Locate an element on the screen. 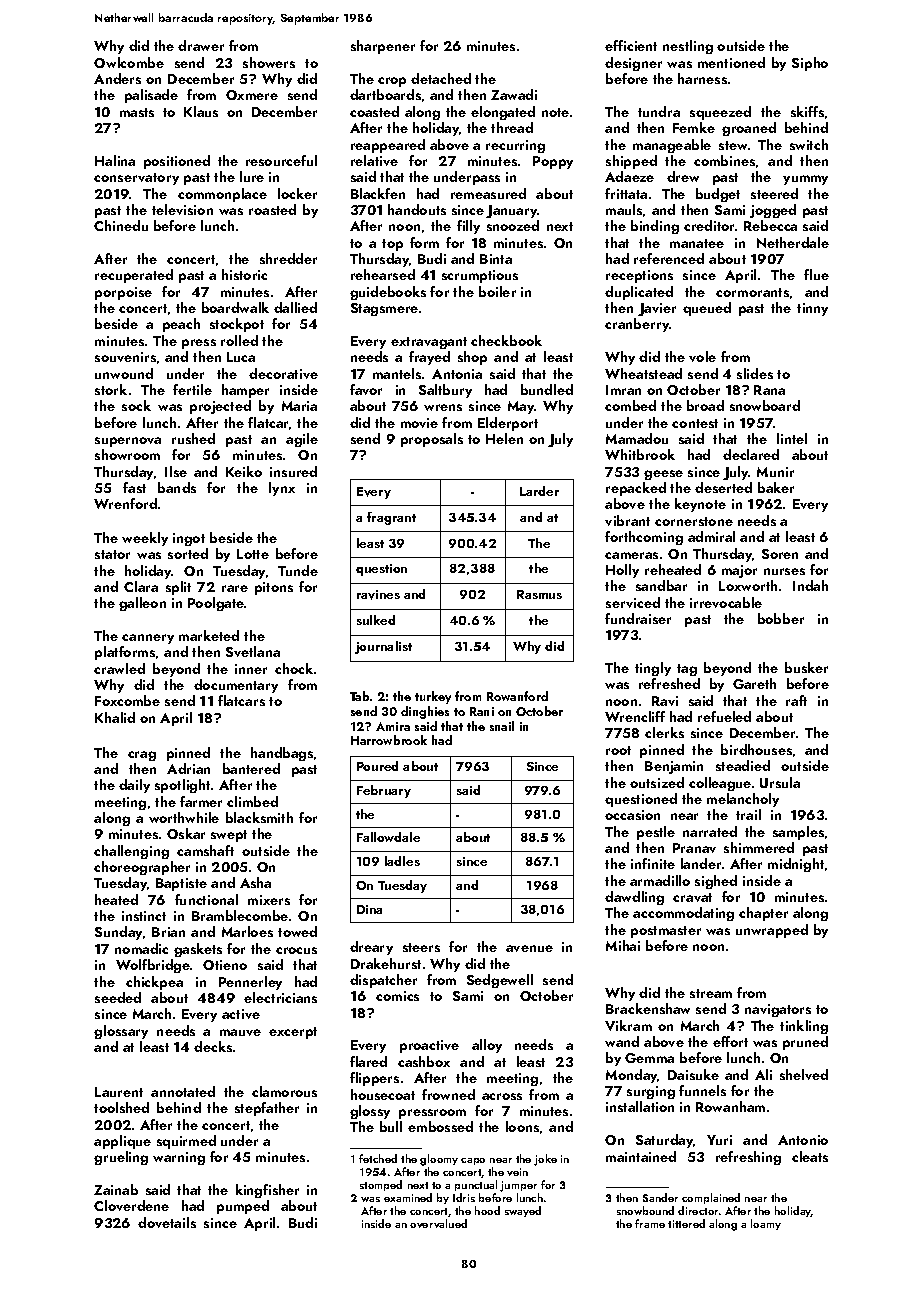  boiler is located at coordinates (497, 291).
